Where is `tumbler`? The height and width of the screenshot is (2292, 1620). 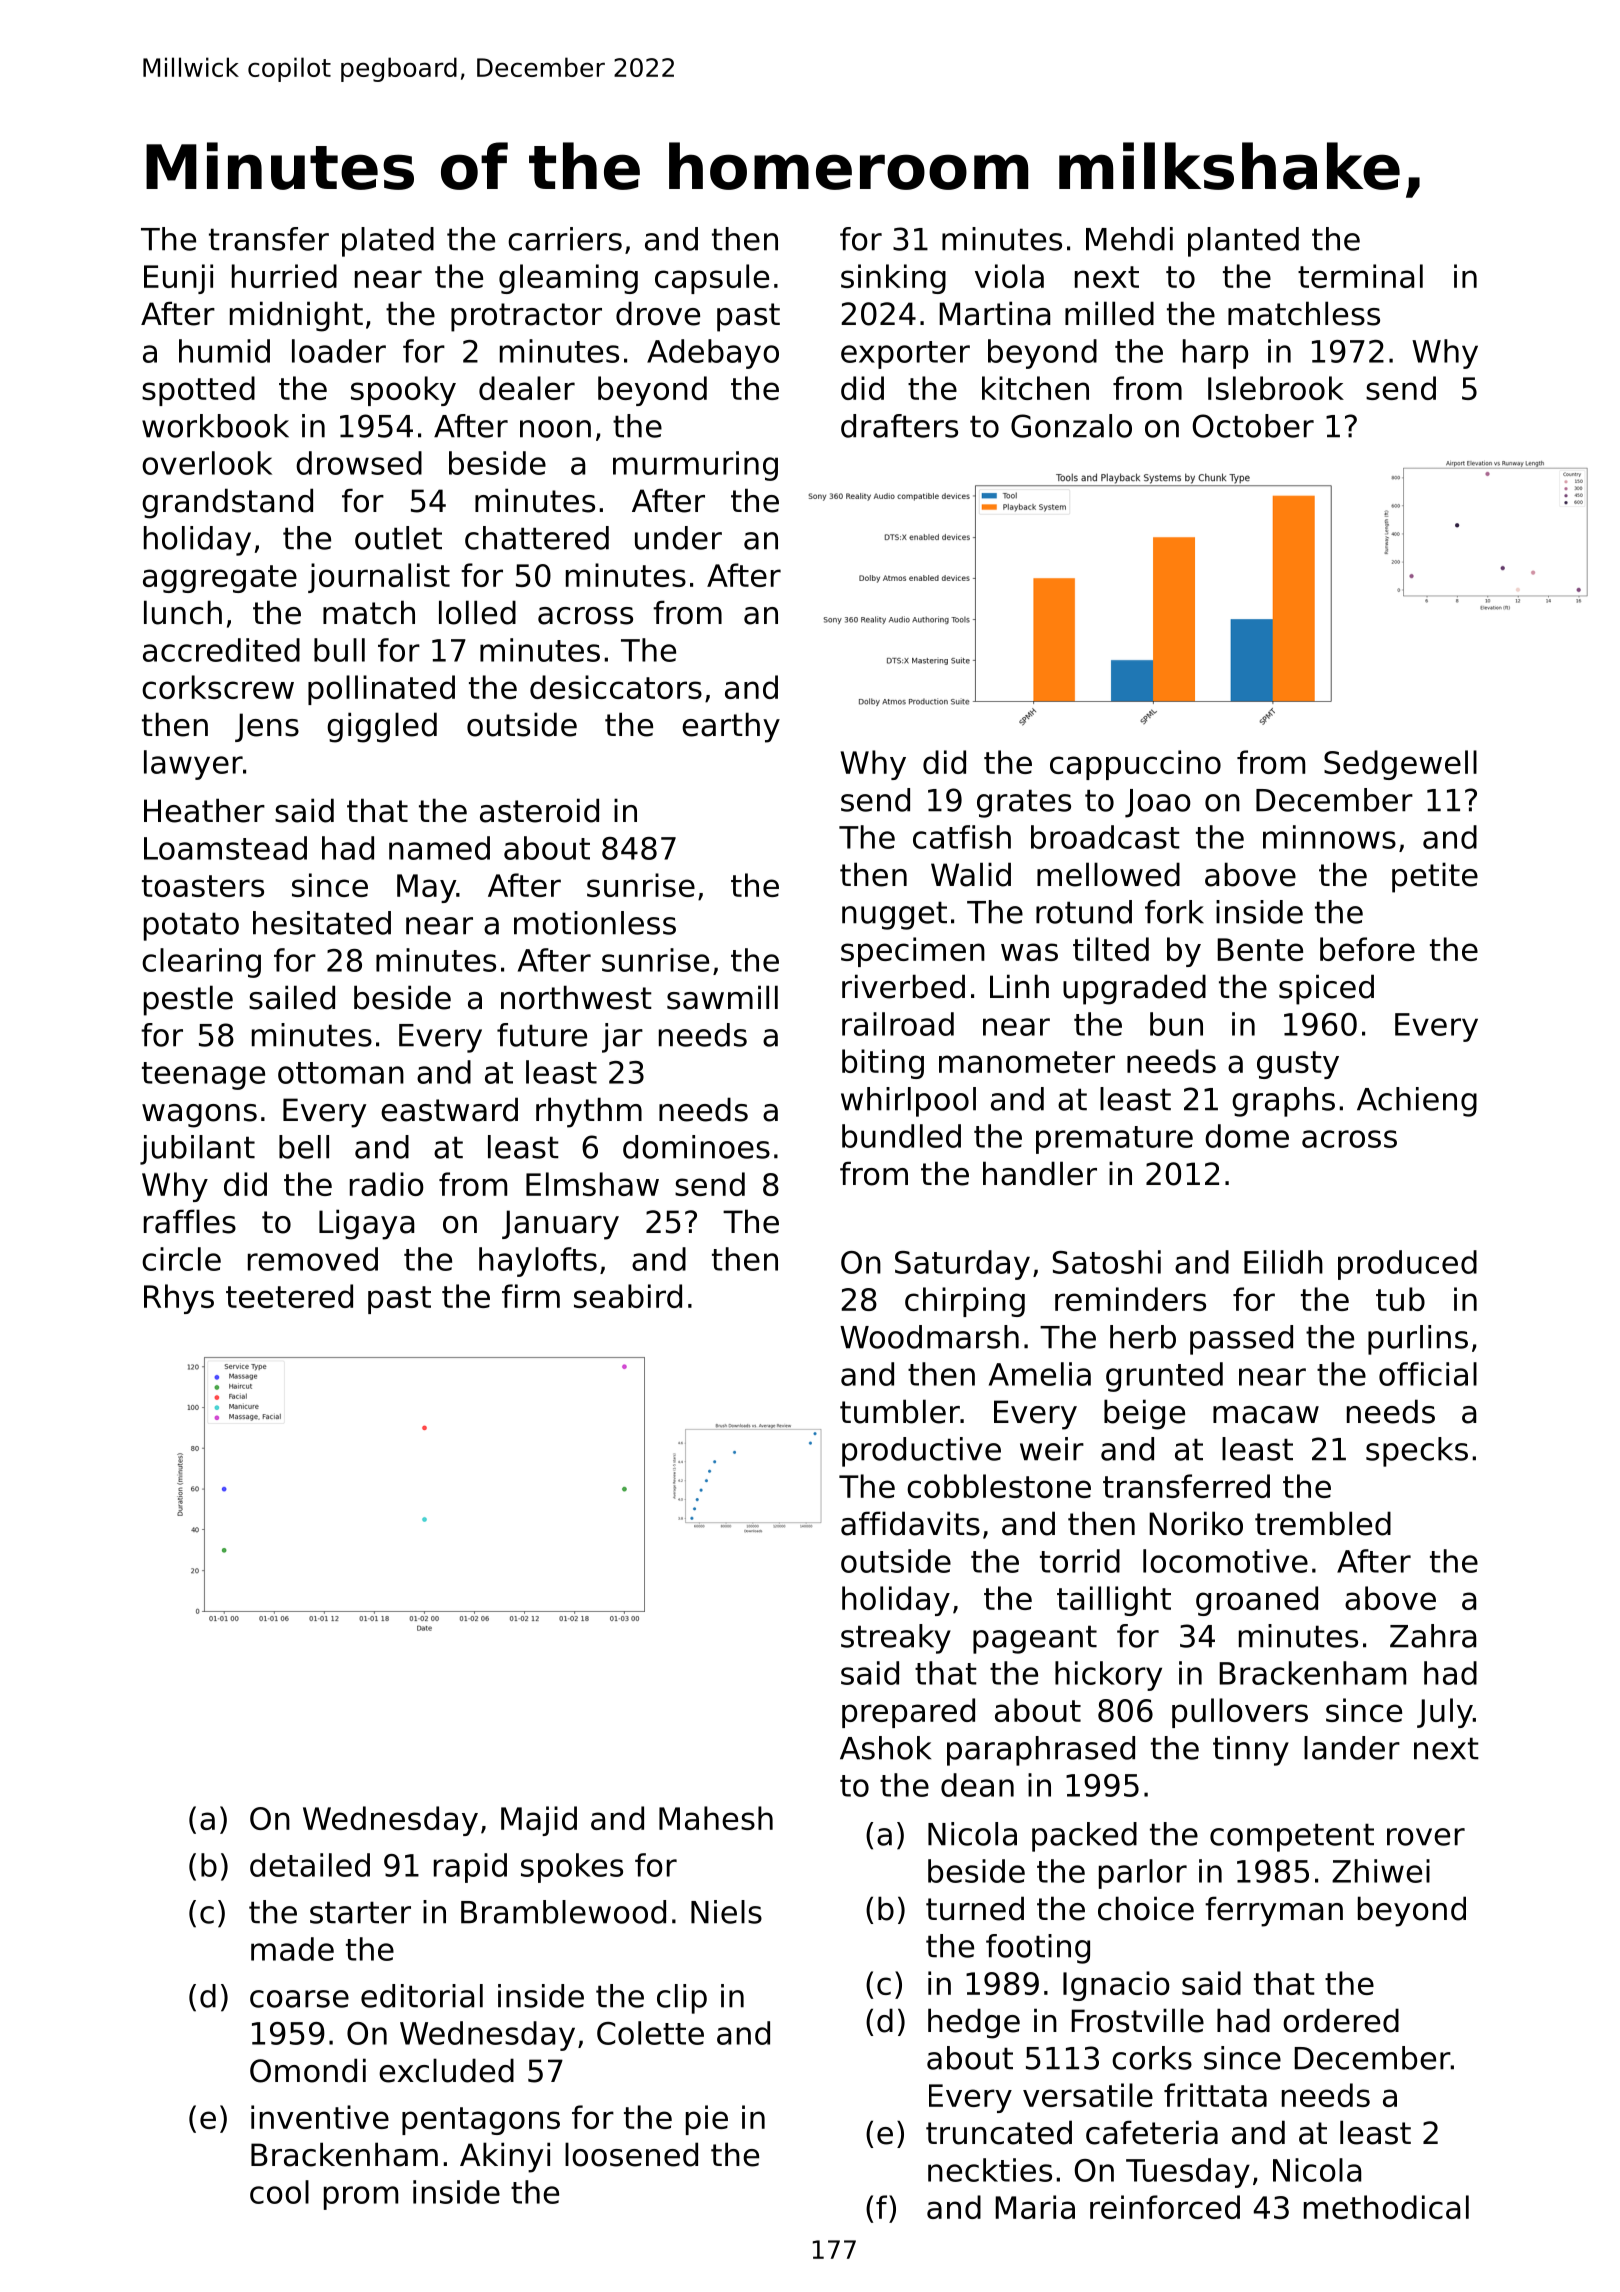
tumbler is located at coordinates (900, 1411).
